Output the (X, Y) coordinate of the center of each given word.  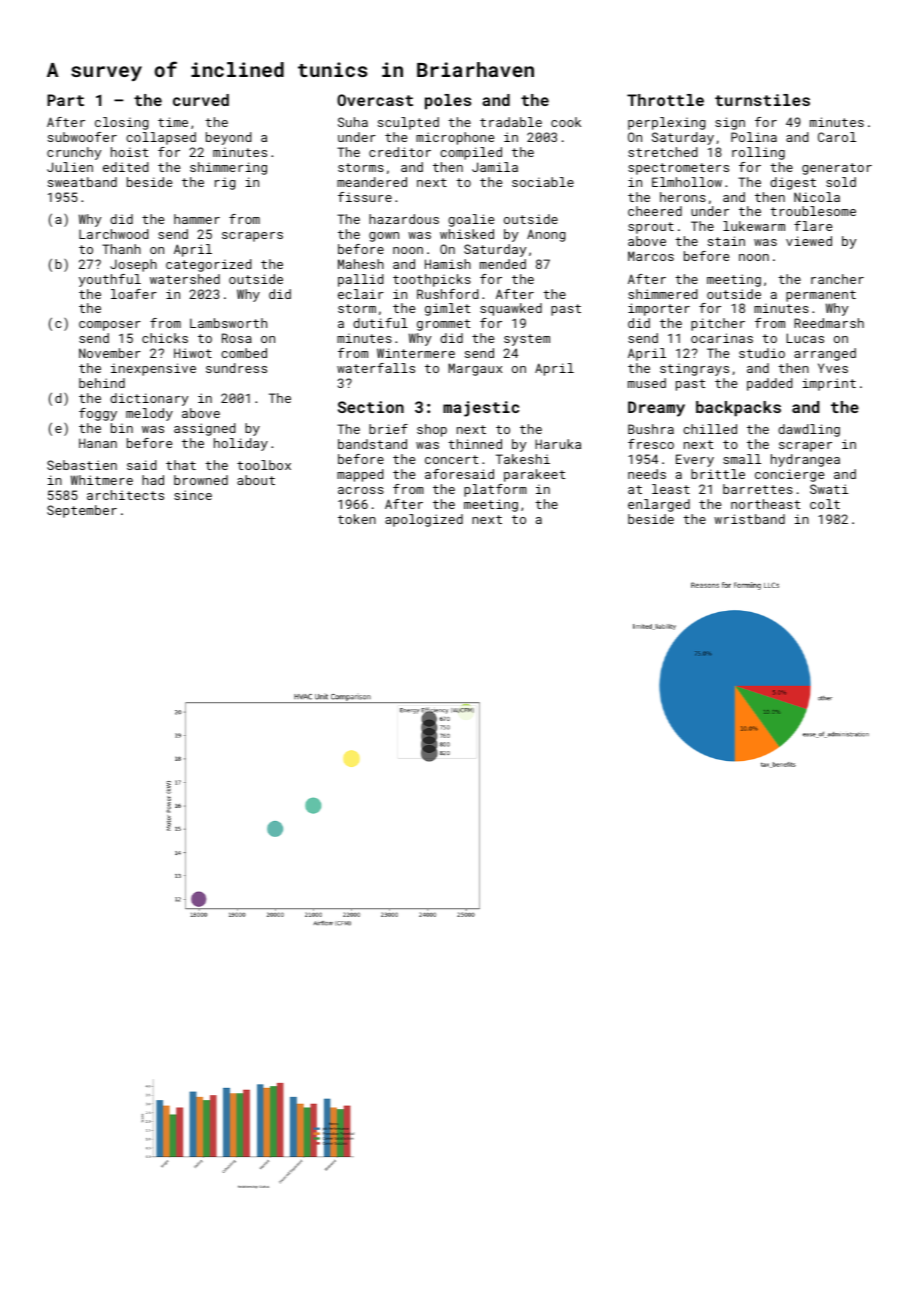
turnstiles (762, 100)
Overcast (375, 100)
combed (244, 353)
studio (762, 353)
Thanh (121, 249)
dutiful (380, 323)
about (256, 480)
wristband (749, 519)
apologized (424, 520)
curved (201, 100)
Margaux (475, 369)
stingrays (694, 369)
